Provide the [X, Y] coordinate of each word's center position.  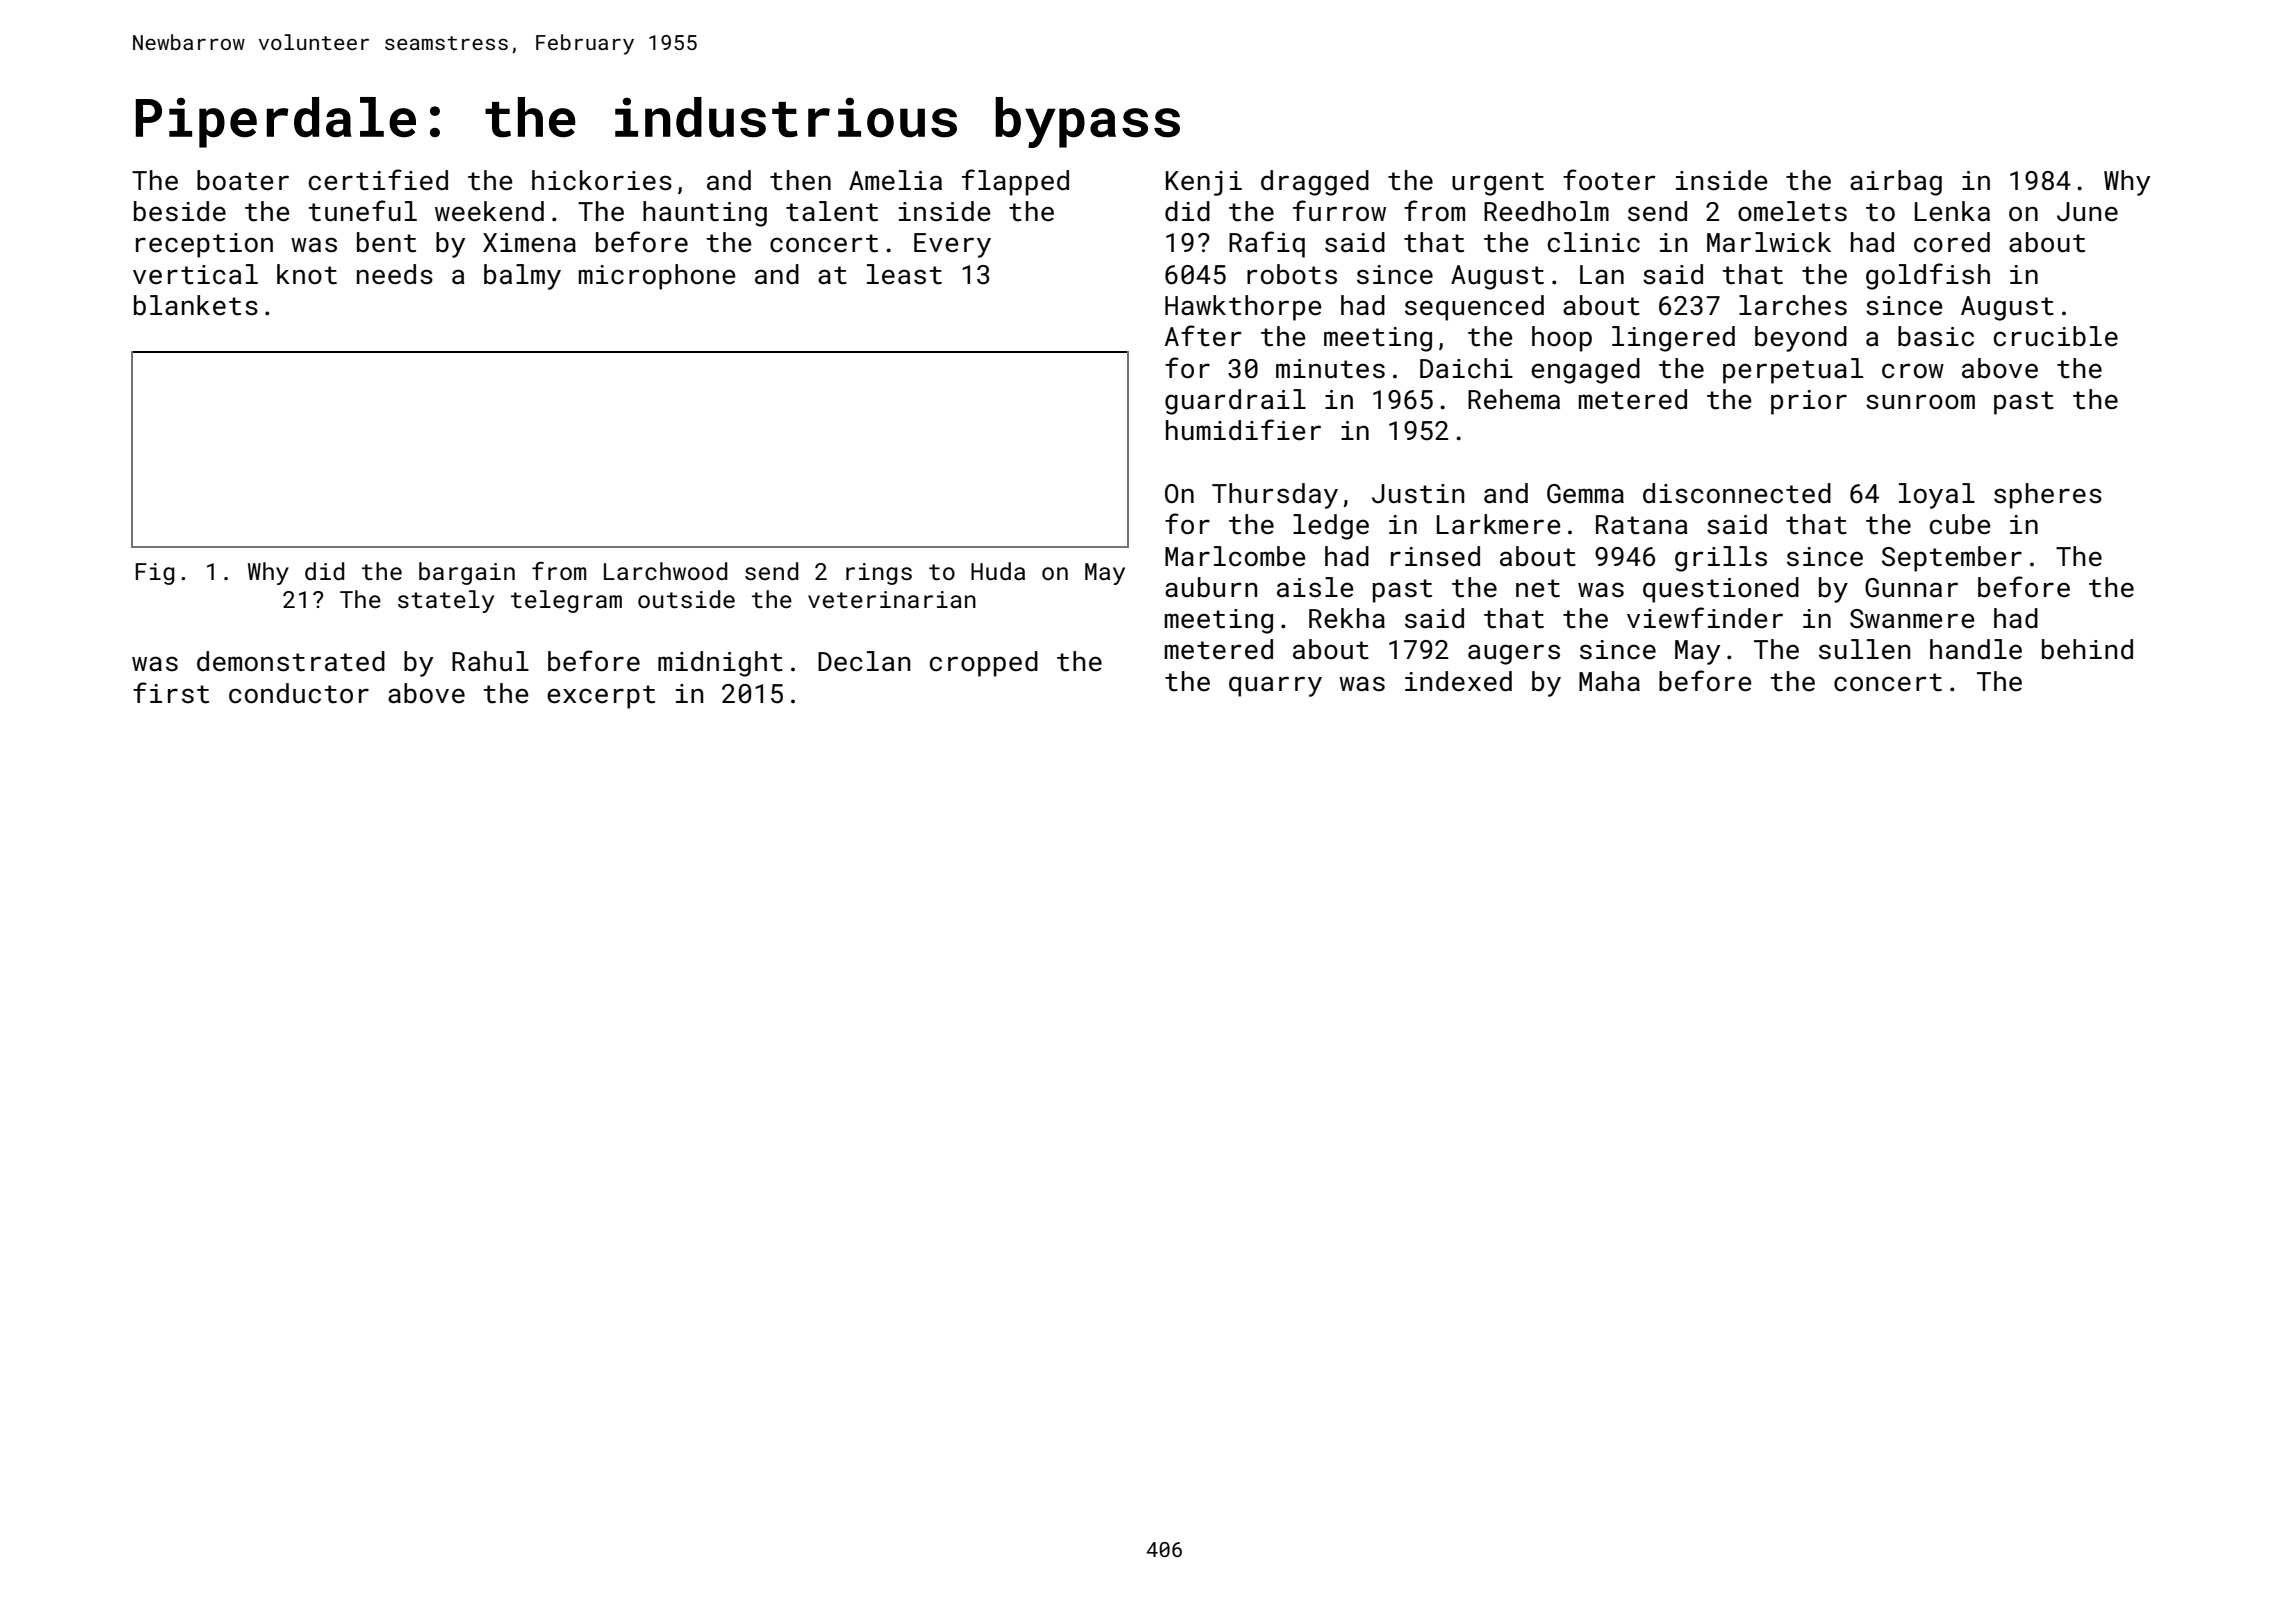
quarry [1275, 686]
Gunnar [1911, 588]
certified [378, 180]
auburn [1211, 587]
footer [1609, 180]
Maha [1609, 681]
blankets [196, 305]
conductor [299, 693]
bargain [467, 573]
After [1203, 336]
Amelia [895, 180]
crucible [2056, 336]
